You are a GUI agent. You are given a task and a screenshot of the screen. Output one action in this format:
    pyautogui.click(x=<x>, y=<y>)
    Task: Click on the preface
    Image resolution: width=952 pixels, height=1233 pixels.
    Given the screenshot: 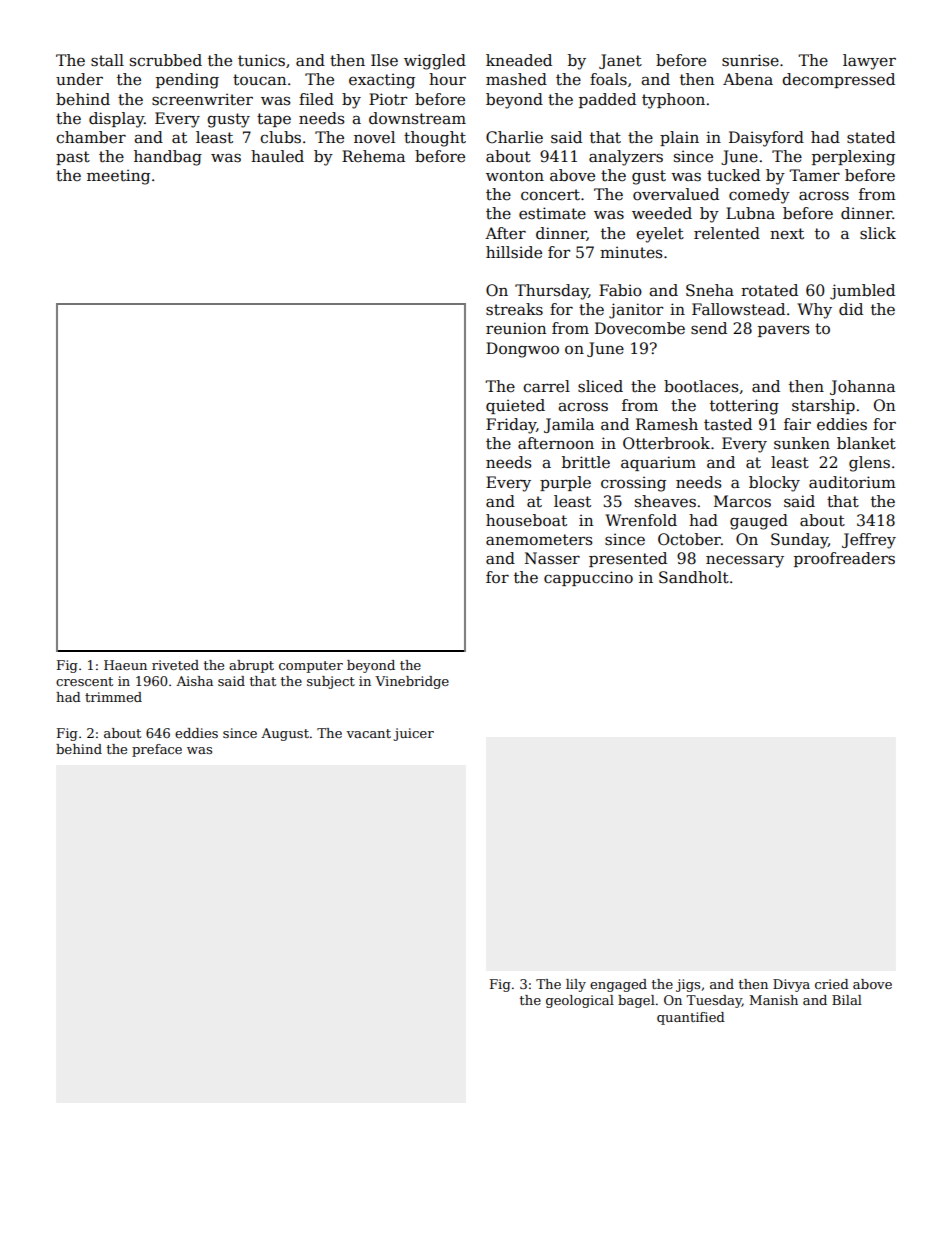 What is the action you would take?
    pyautogui.click(x=157, y=750)
